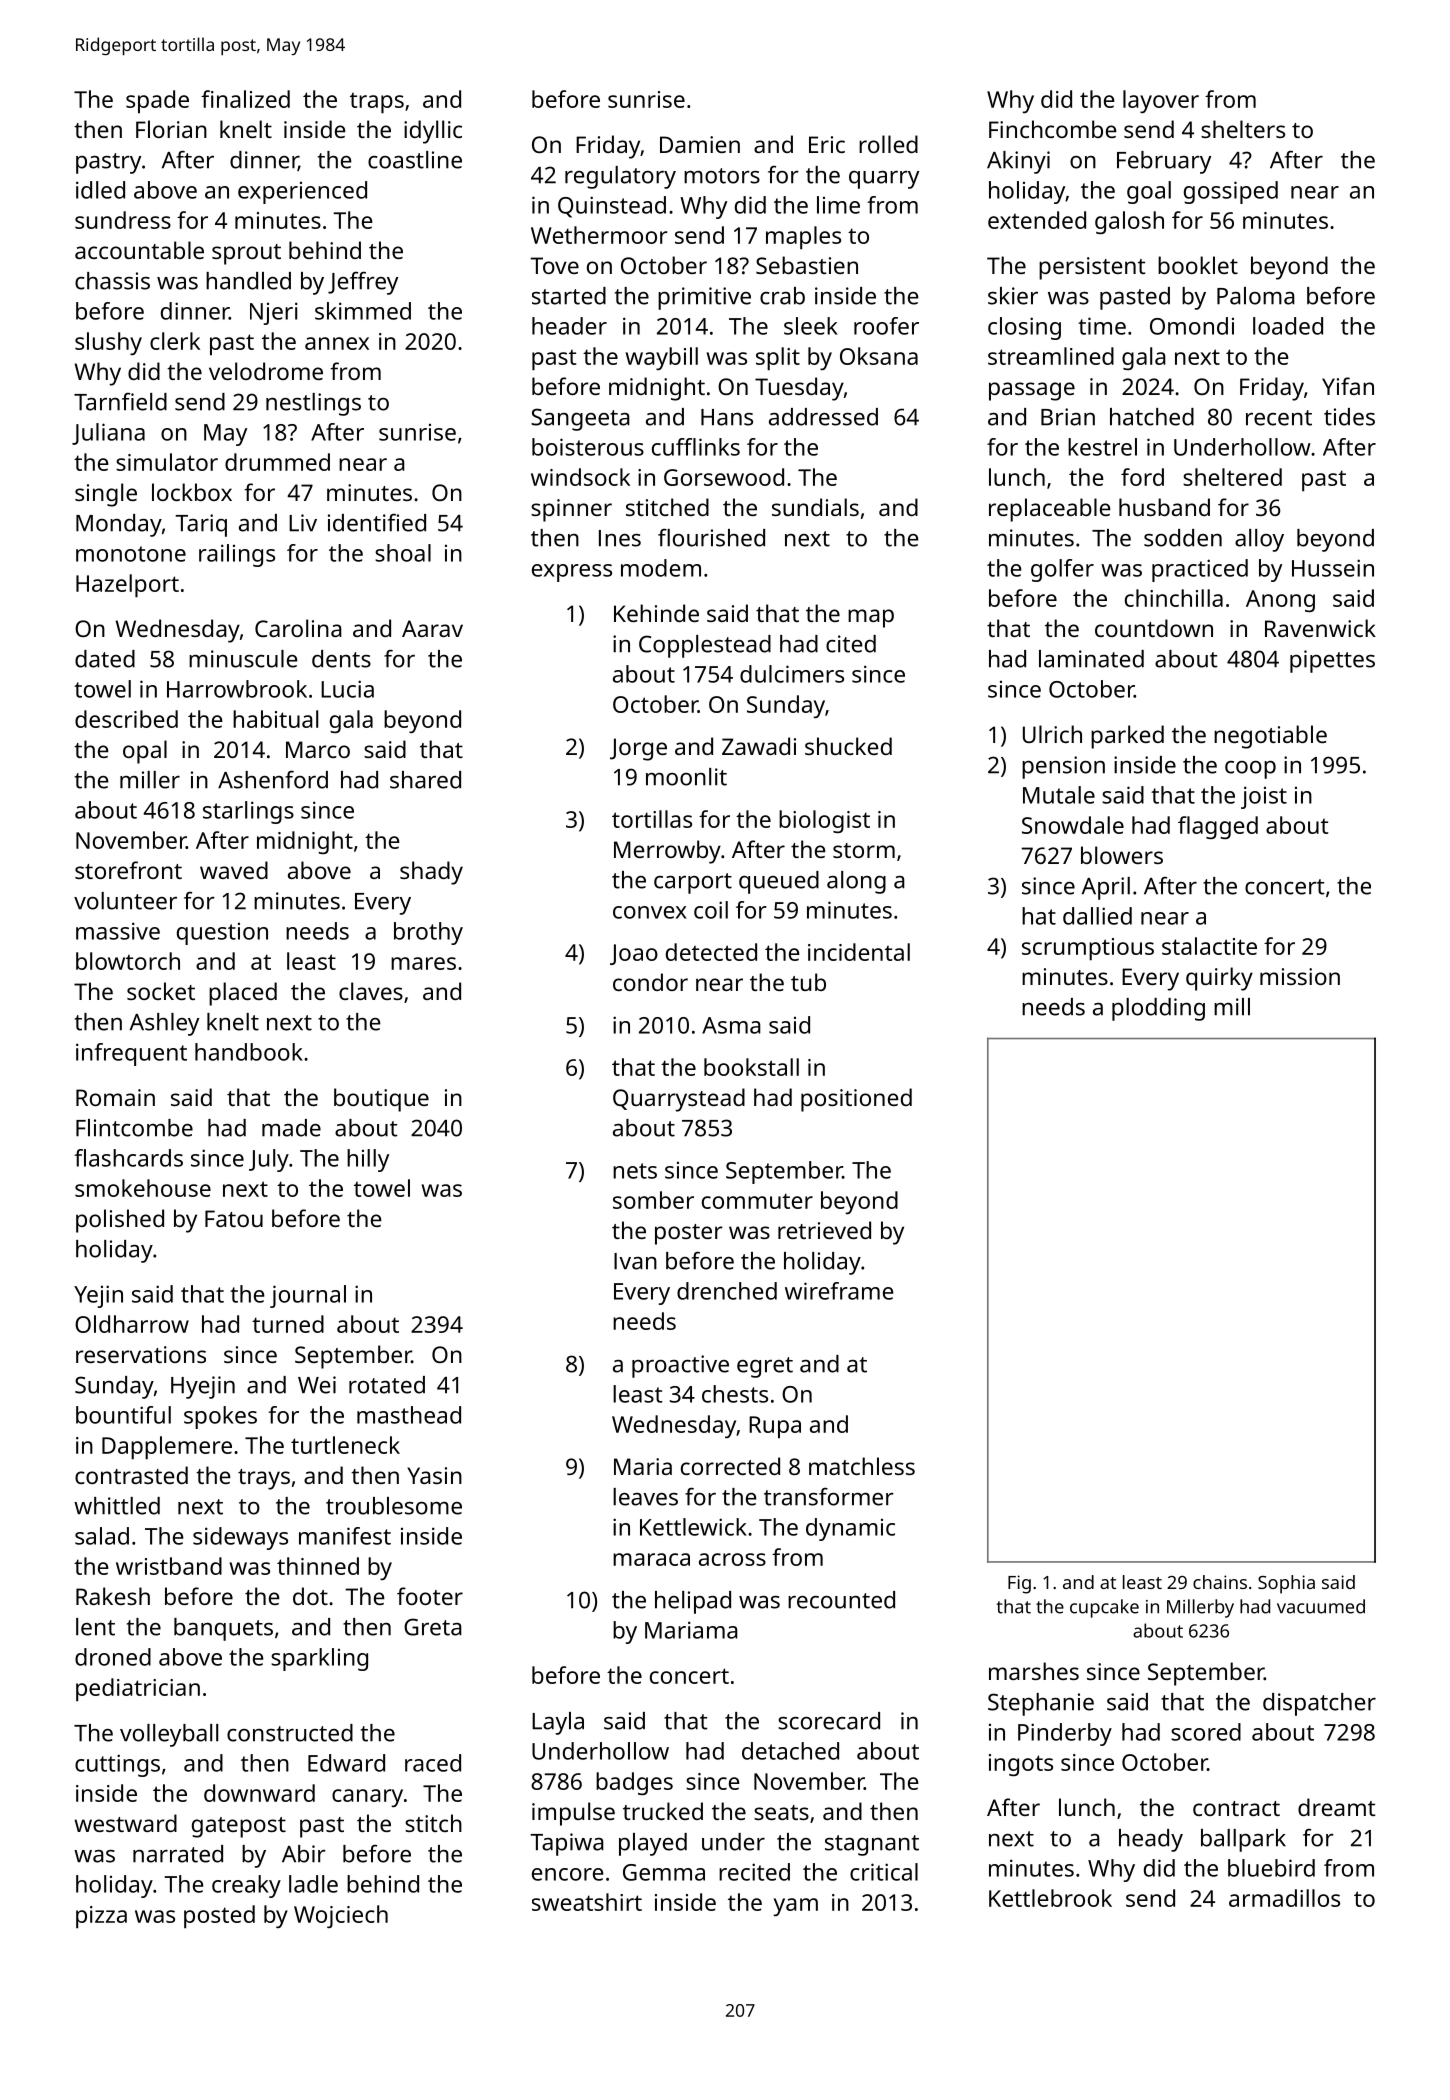 The image size is (1450, 2100). I want to click on polished, so click(120, 1221).
